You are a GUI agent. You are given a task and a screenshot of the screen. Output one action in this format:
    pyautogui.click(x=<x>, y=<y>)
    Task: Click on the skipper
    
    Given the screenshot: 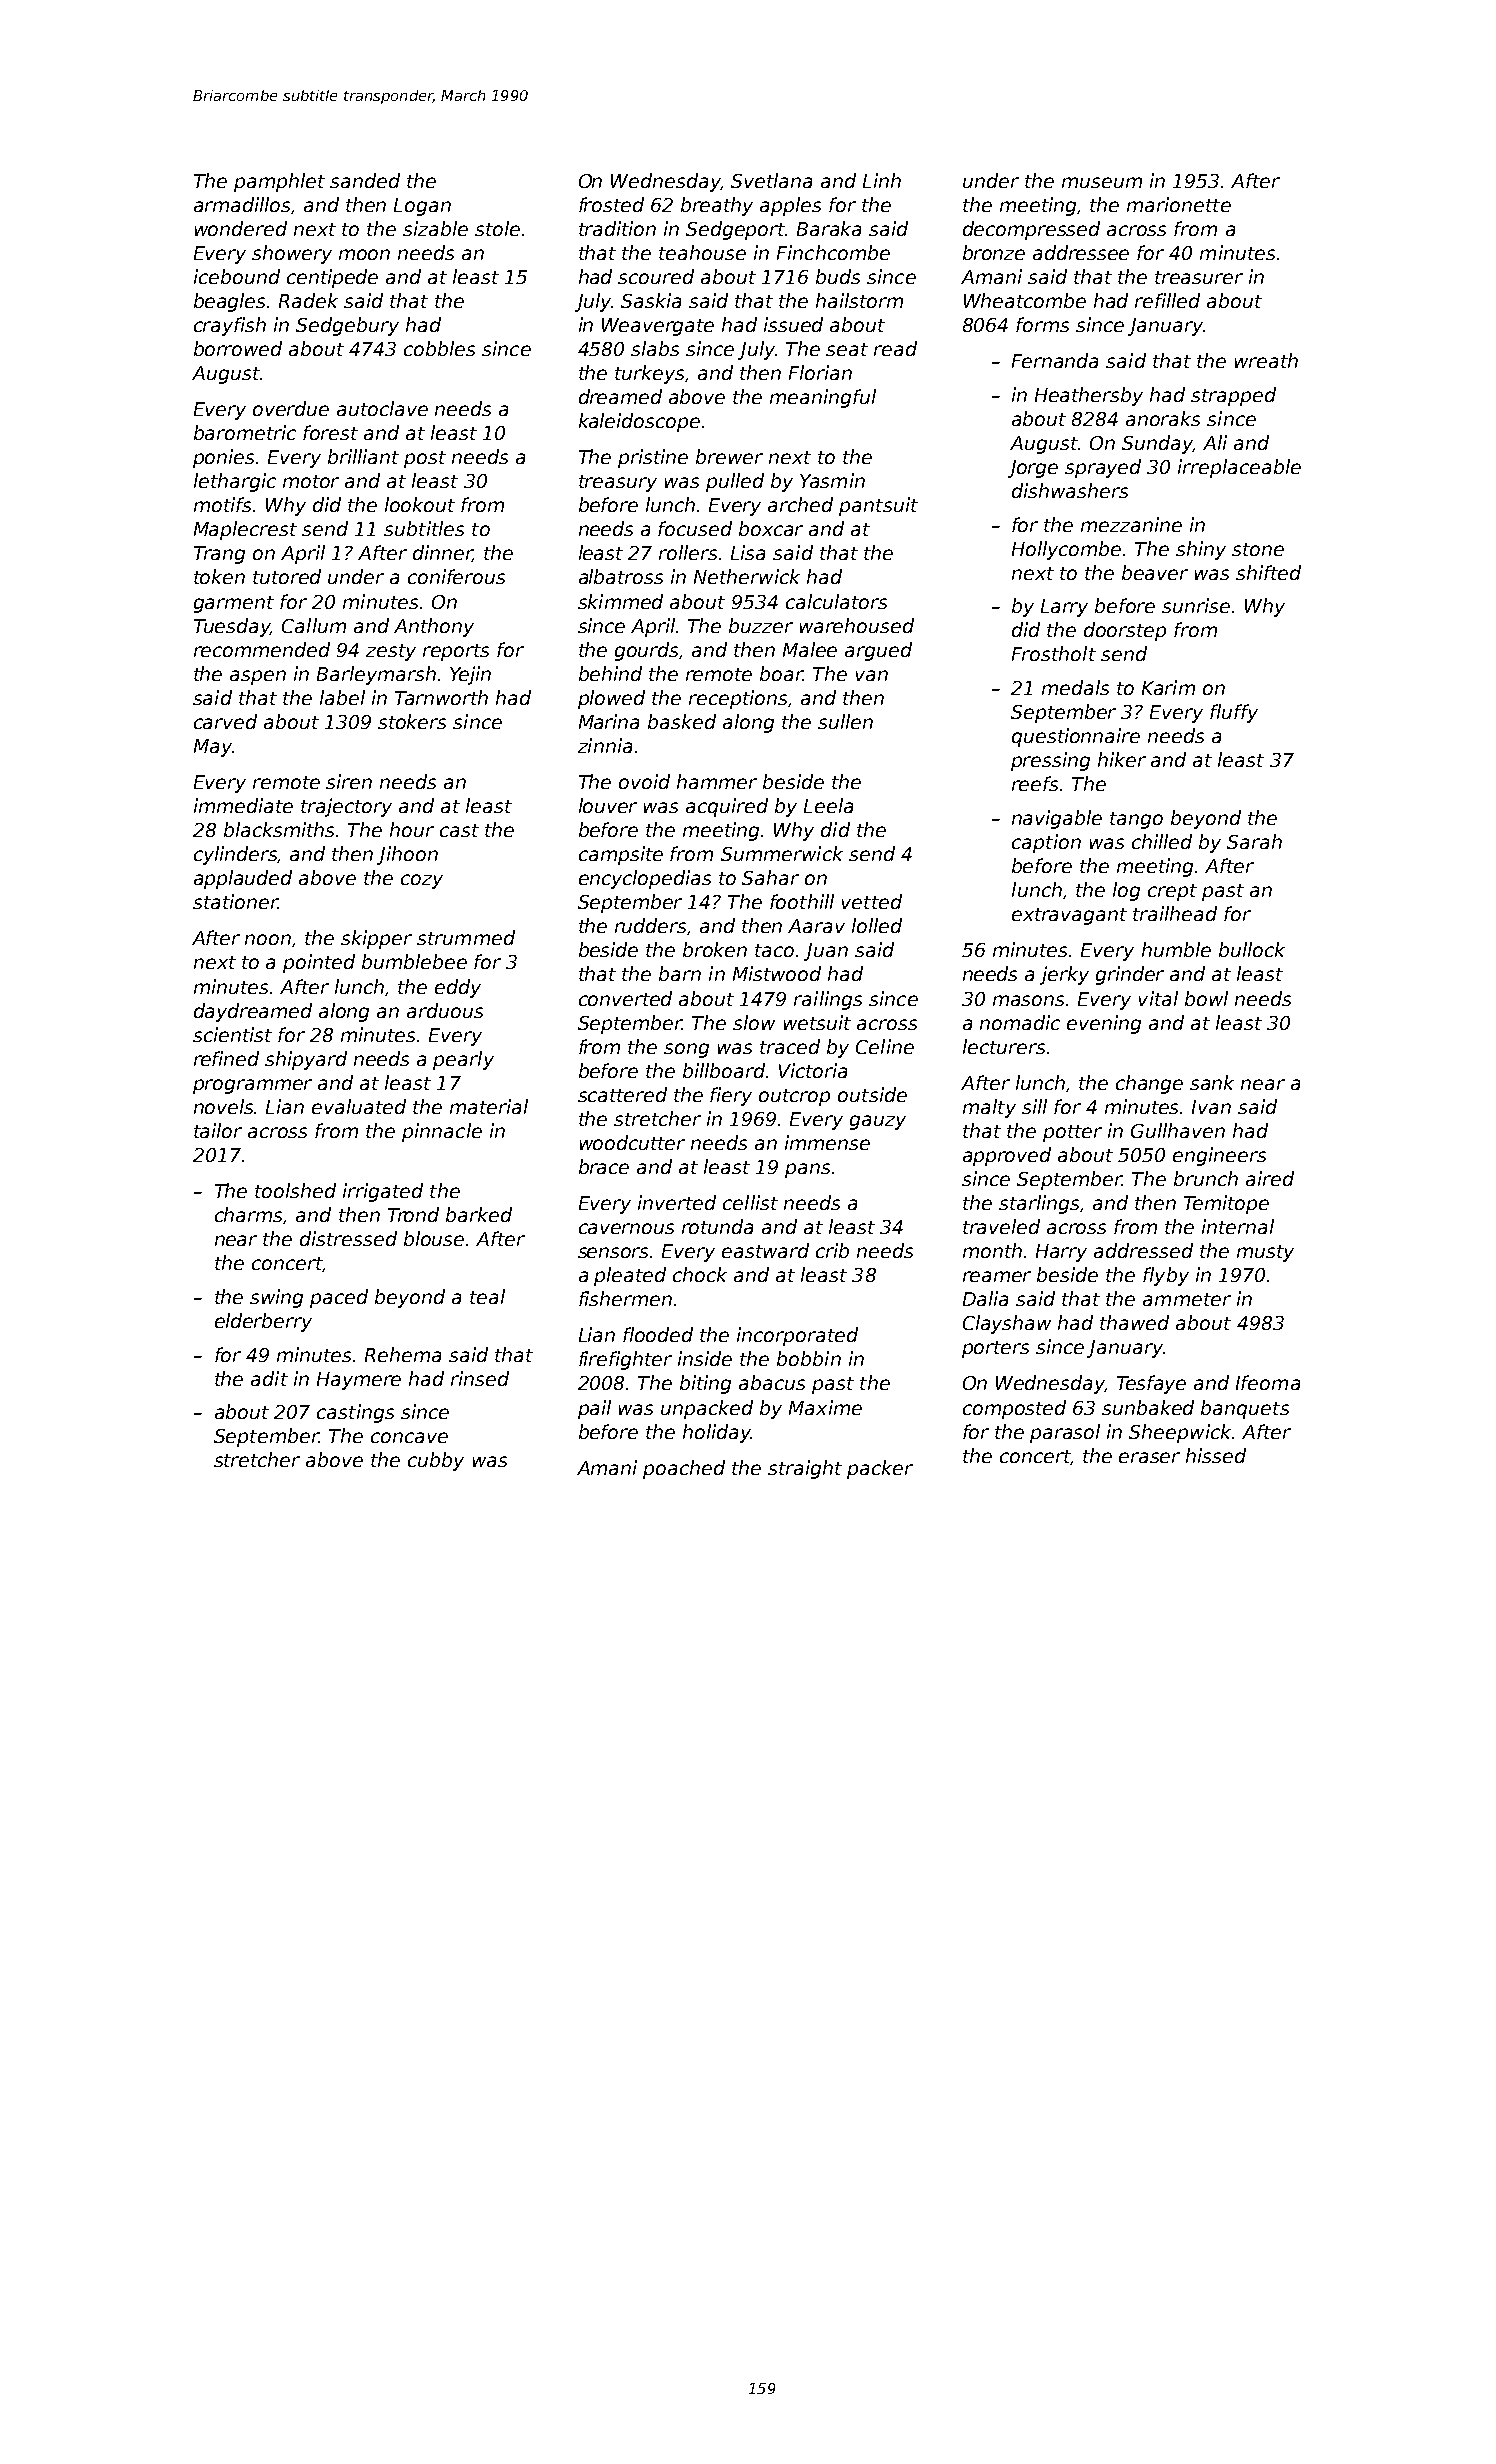 What is the action you would take?
    pyautogui.click(x=376, y=939)
